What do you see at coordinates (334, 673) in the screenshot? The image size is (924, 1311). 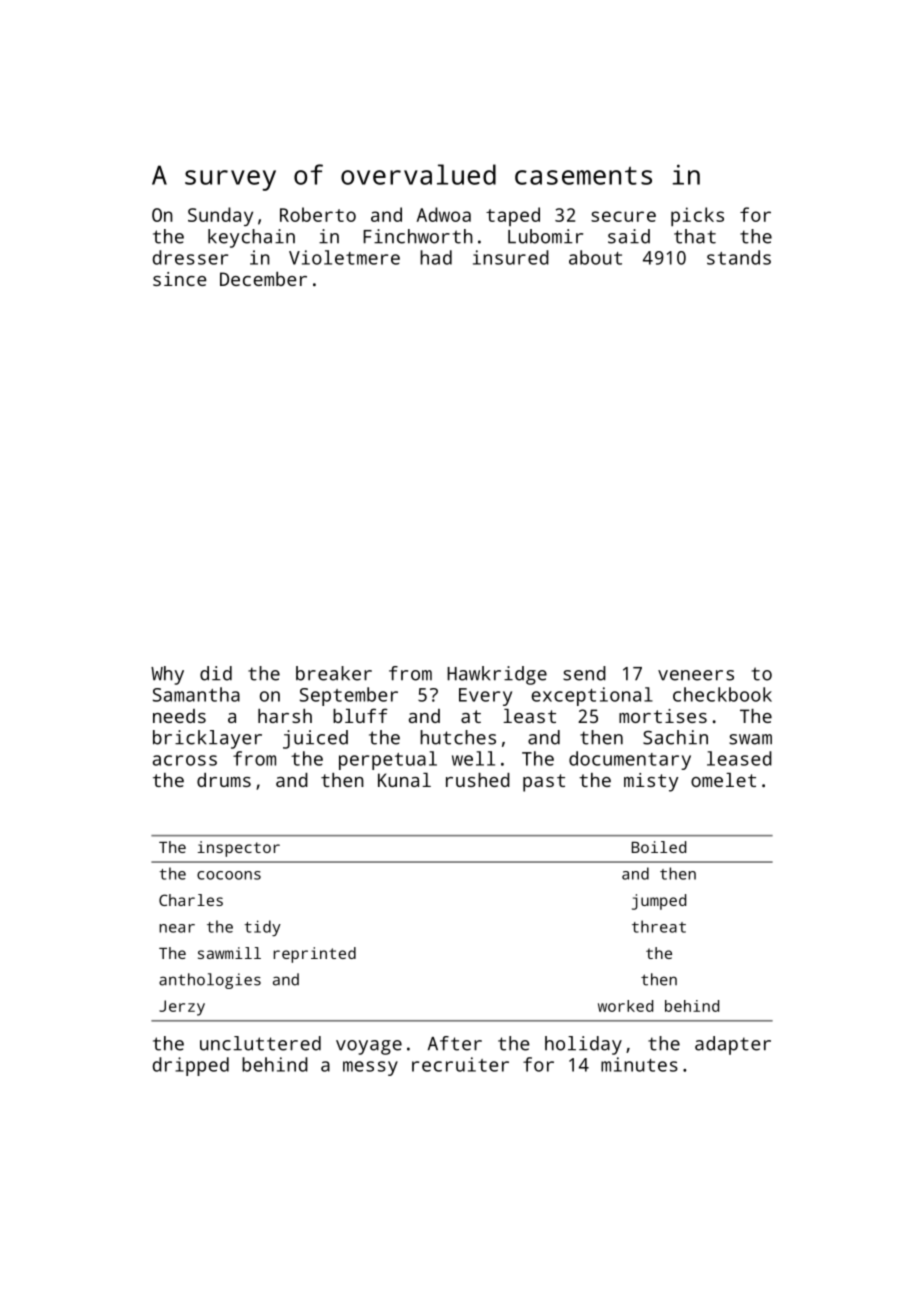 I see `breaker` at bounding box center [334, 673].
